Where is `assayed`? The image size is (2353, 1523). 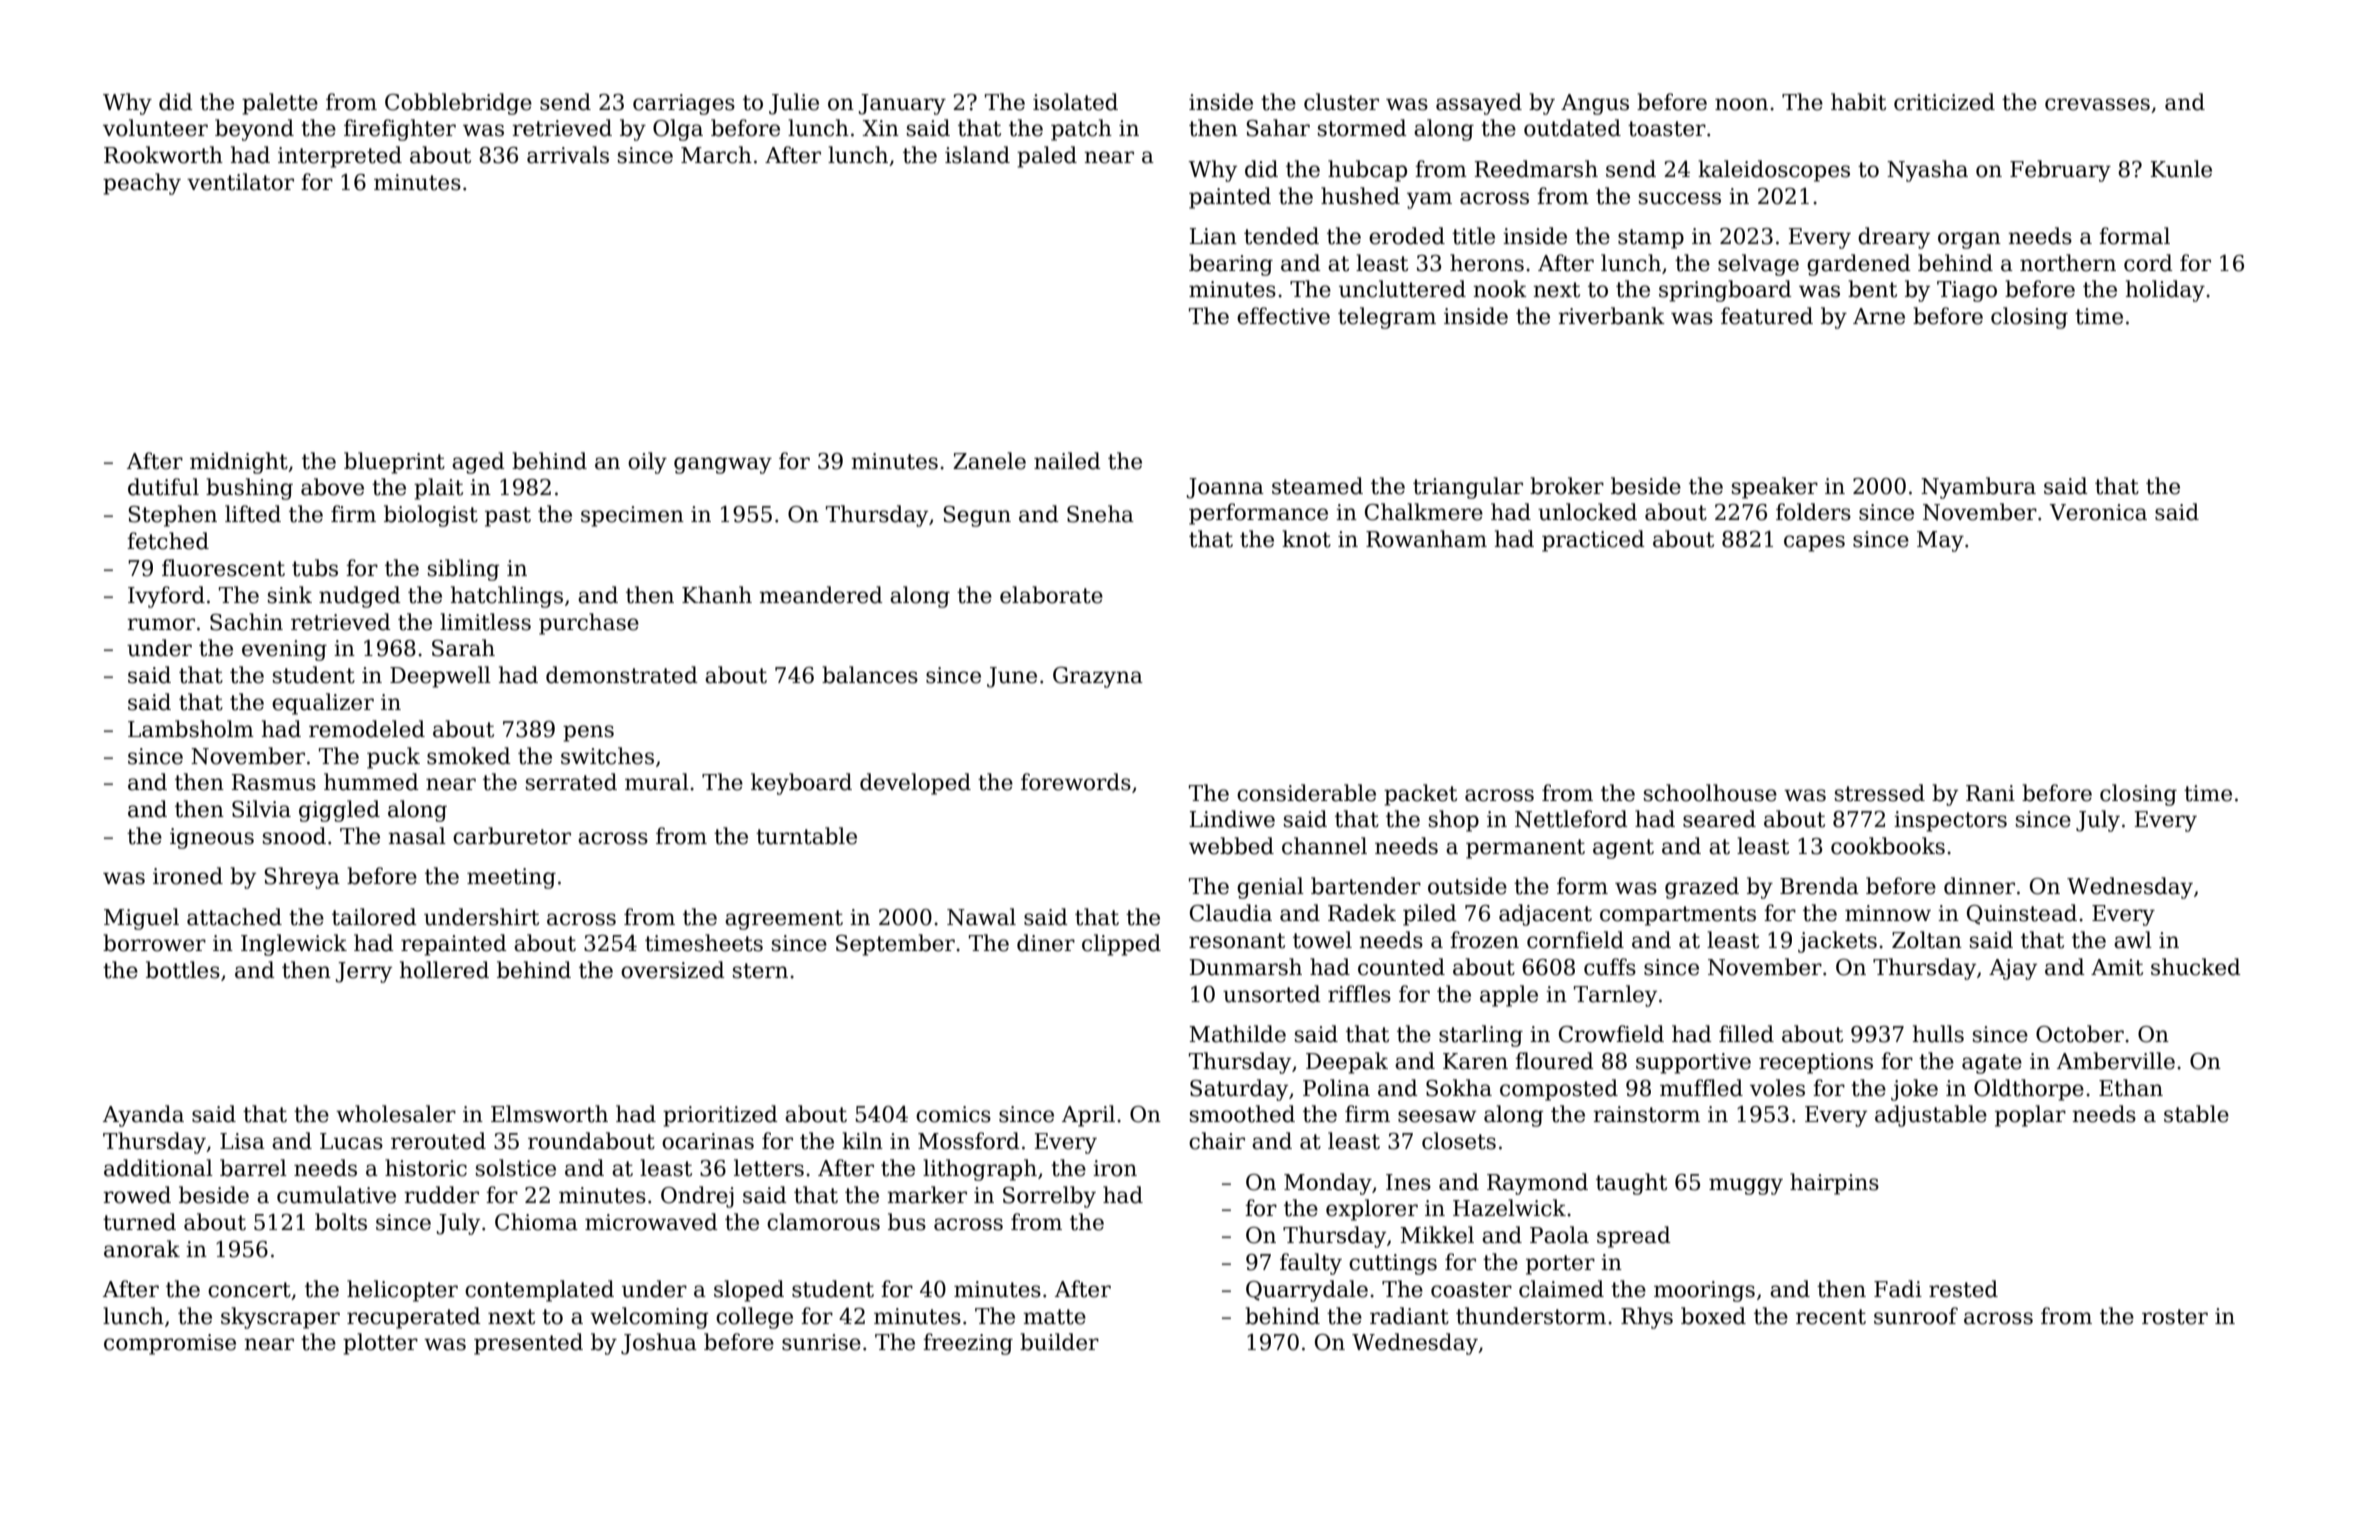
assayed is located at coordinates (1479, 104).
